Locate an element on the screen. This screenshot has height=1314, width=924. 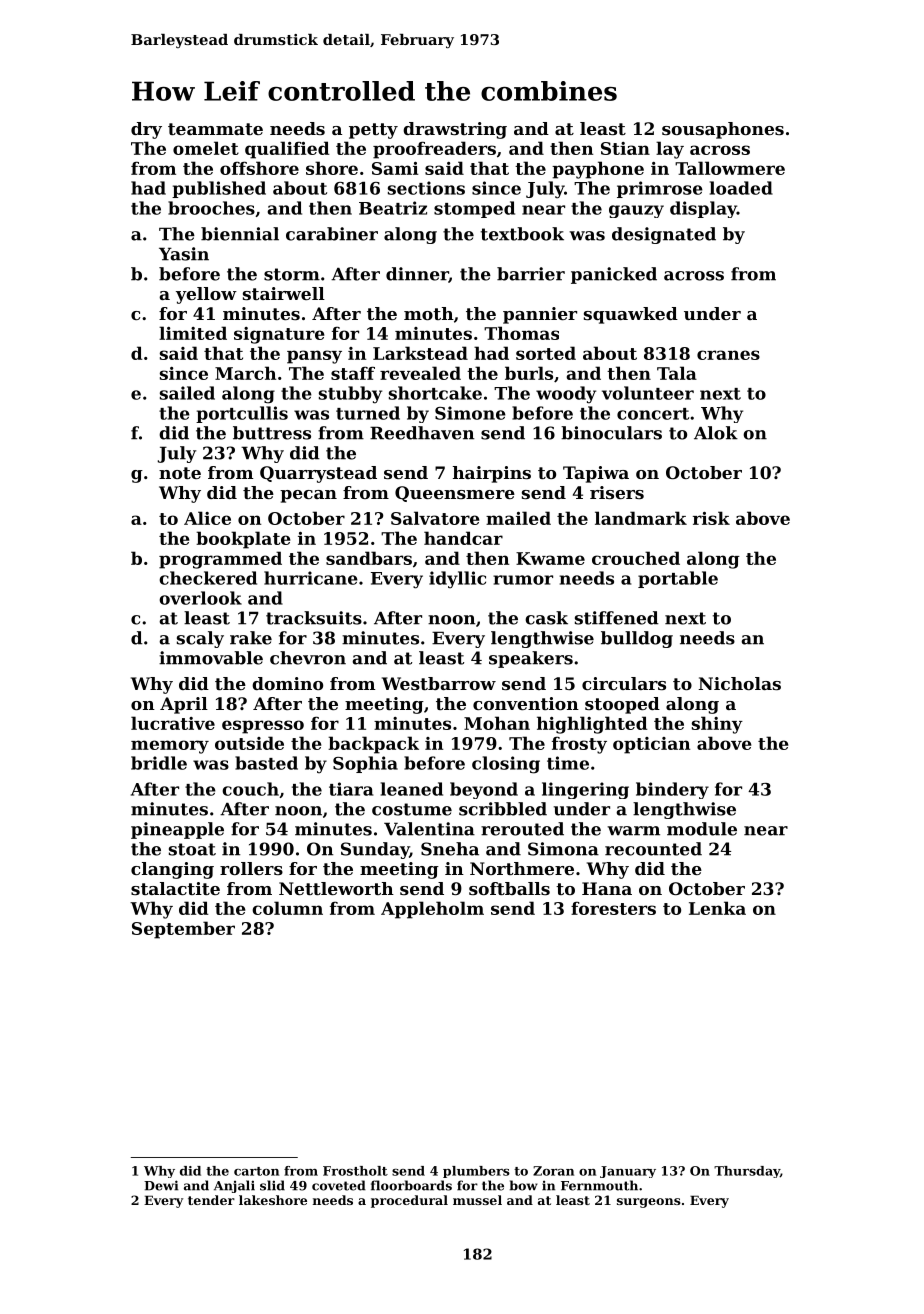
Kwame is located at coordinates (550, 558).
